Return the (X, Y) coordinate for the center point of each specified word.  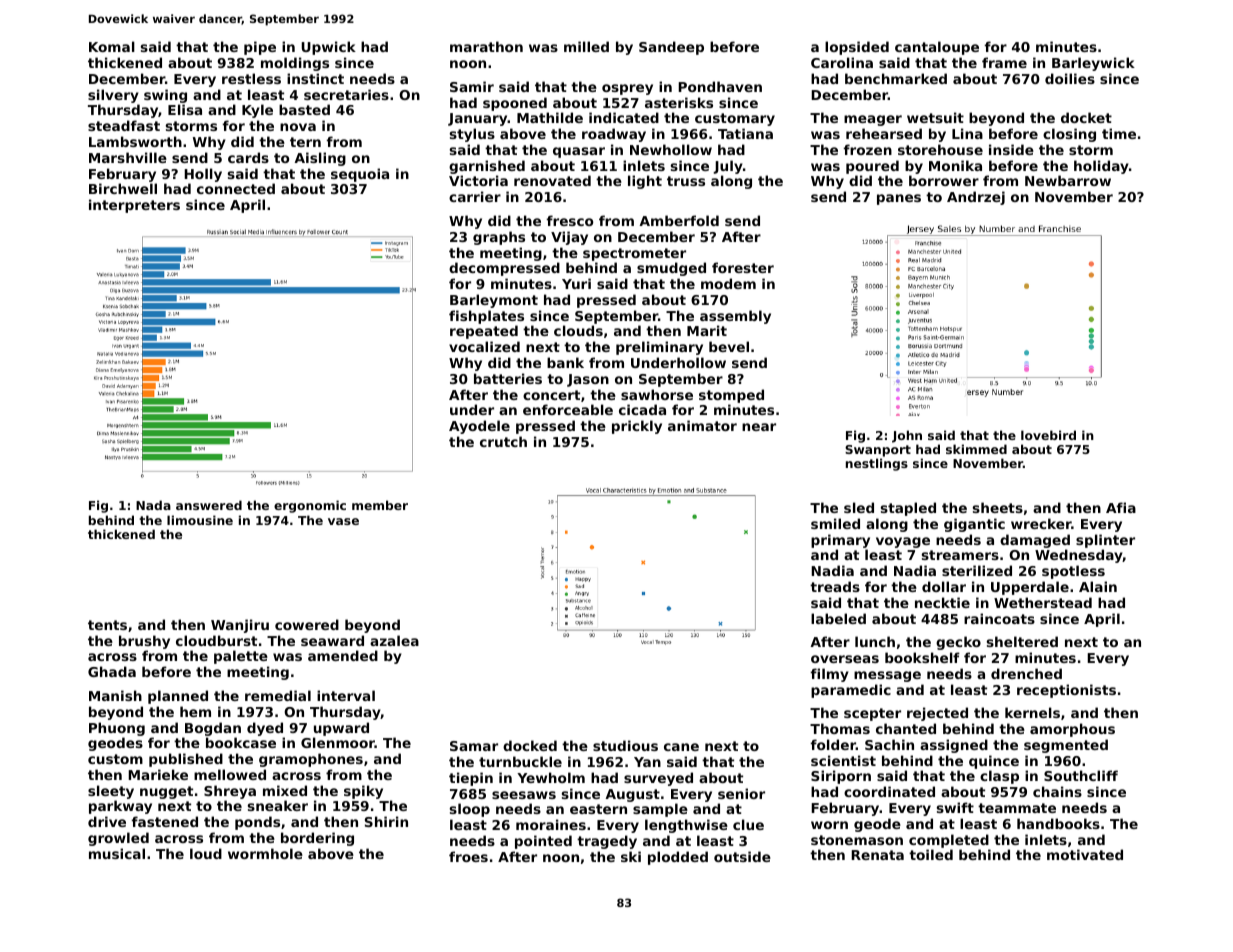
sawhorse (657, 394)
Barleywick (1093, 64)
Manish (115, 695)
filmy (830, 675)
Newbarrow (1068, 180)
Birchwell (123, 188)
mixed (285, 790)
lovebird (1048, 435)
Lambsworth (135, 141)
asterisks (679, 102)
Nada (153, 505)
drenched (1026, 673)
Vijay (569, 238)
